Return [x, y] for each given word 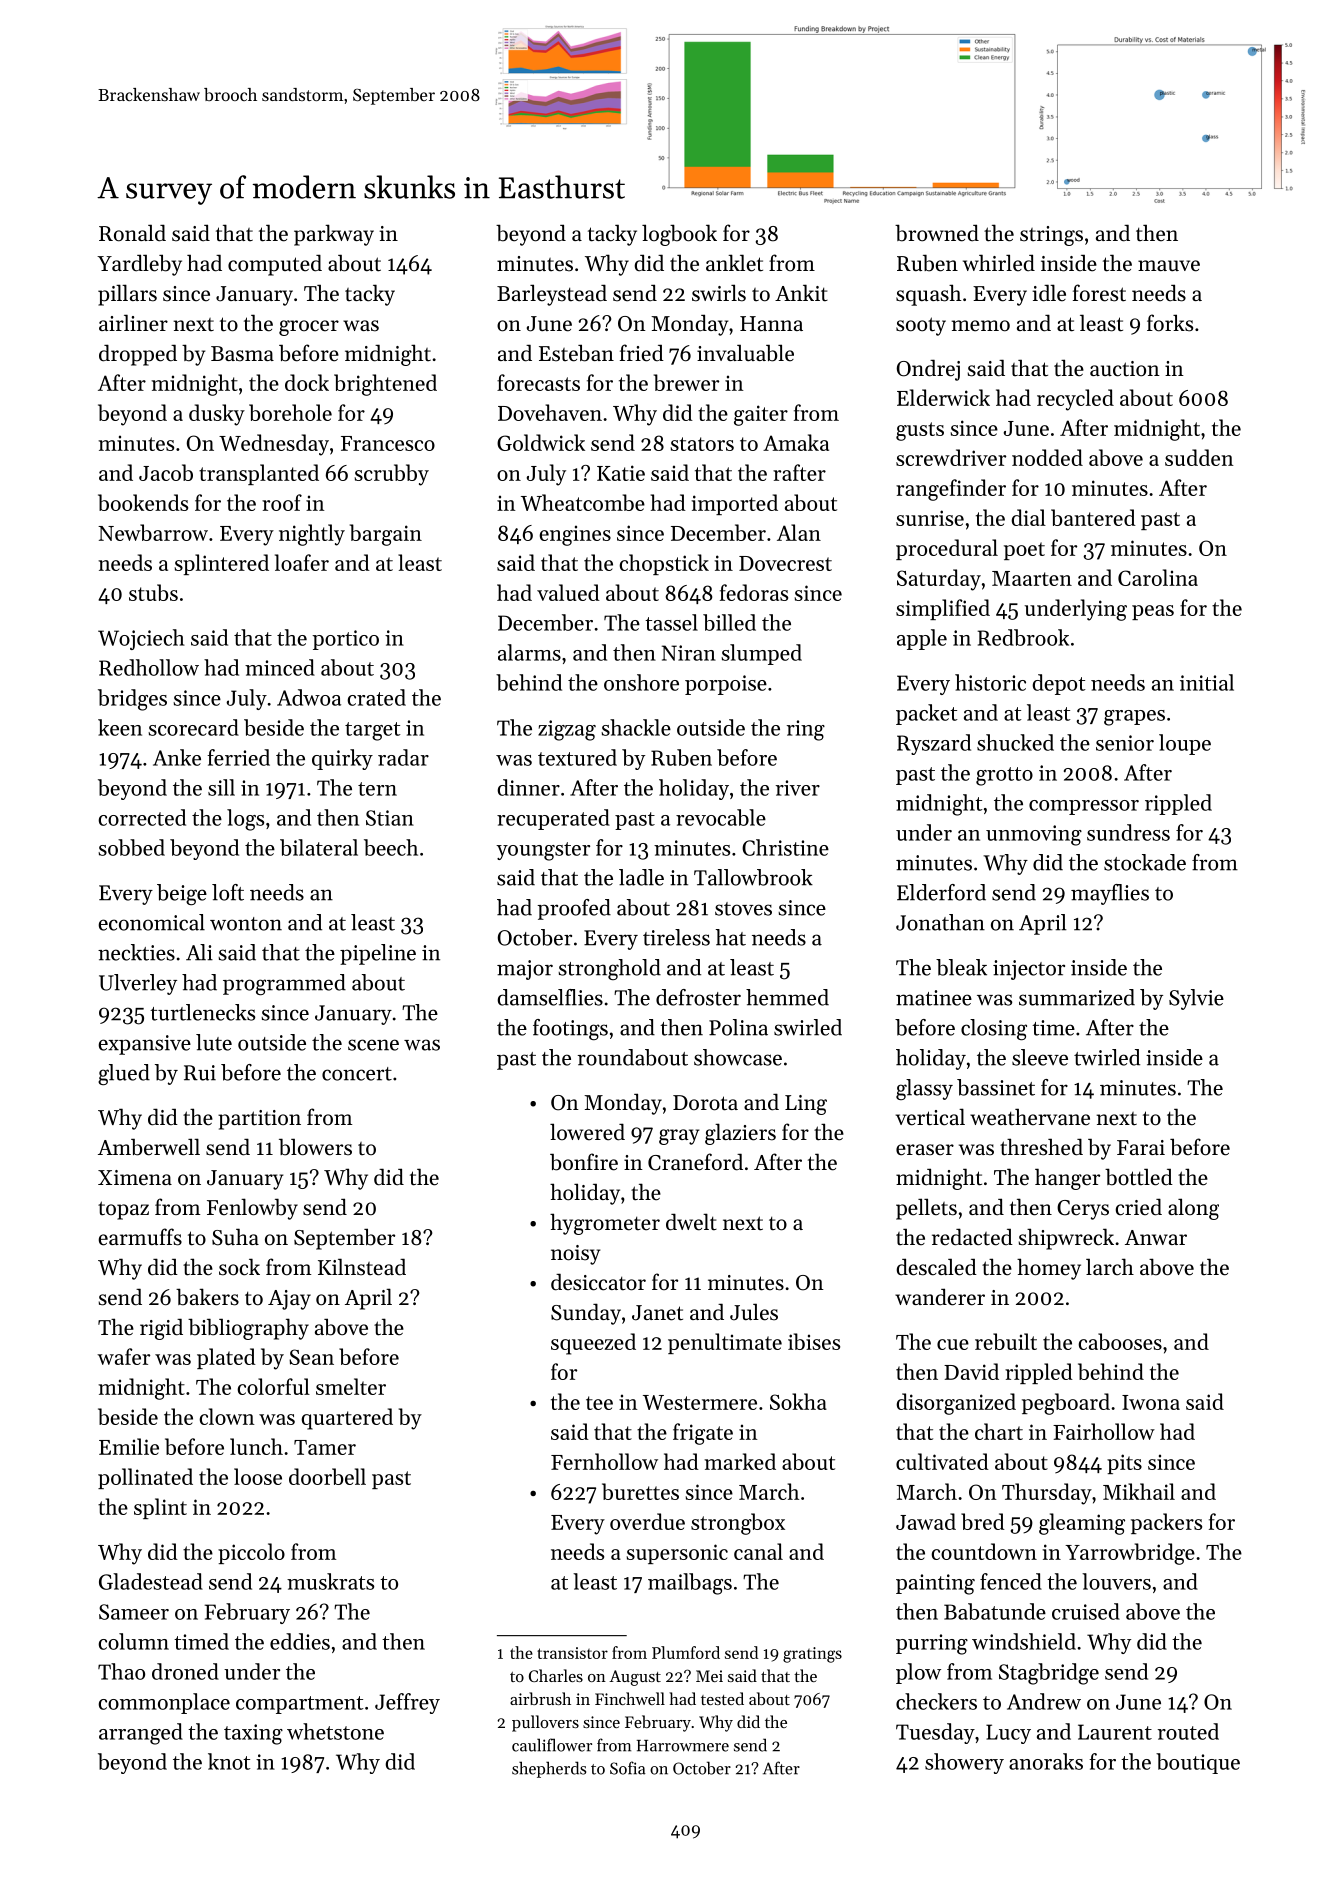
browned [937, 233]
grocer [309, 328]
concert [357, 1074]
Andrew [1044, 1701]
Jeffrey [407, 1703]
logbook [679, 235]
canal [758, 1551]
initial [1207, 682]
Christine [785, 847]
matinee [934, 998]
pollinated [145, 1478]
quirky [342, 759]
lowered [587, 1132]
